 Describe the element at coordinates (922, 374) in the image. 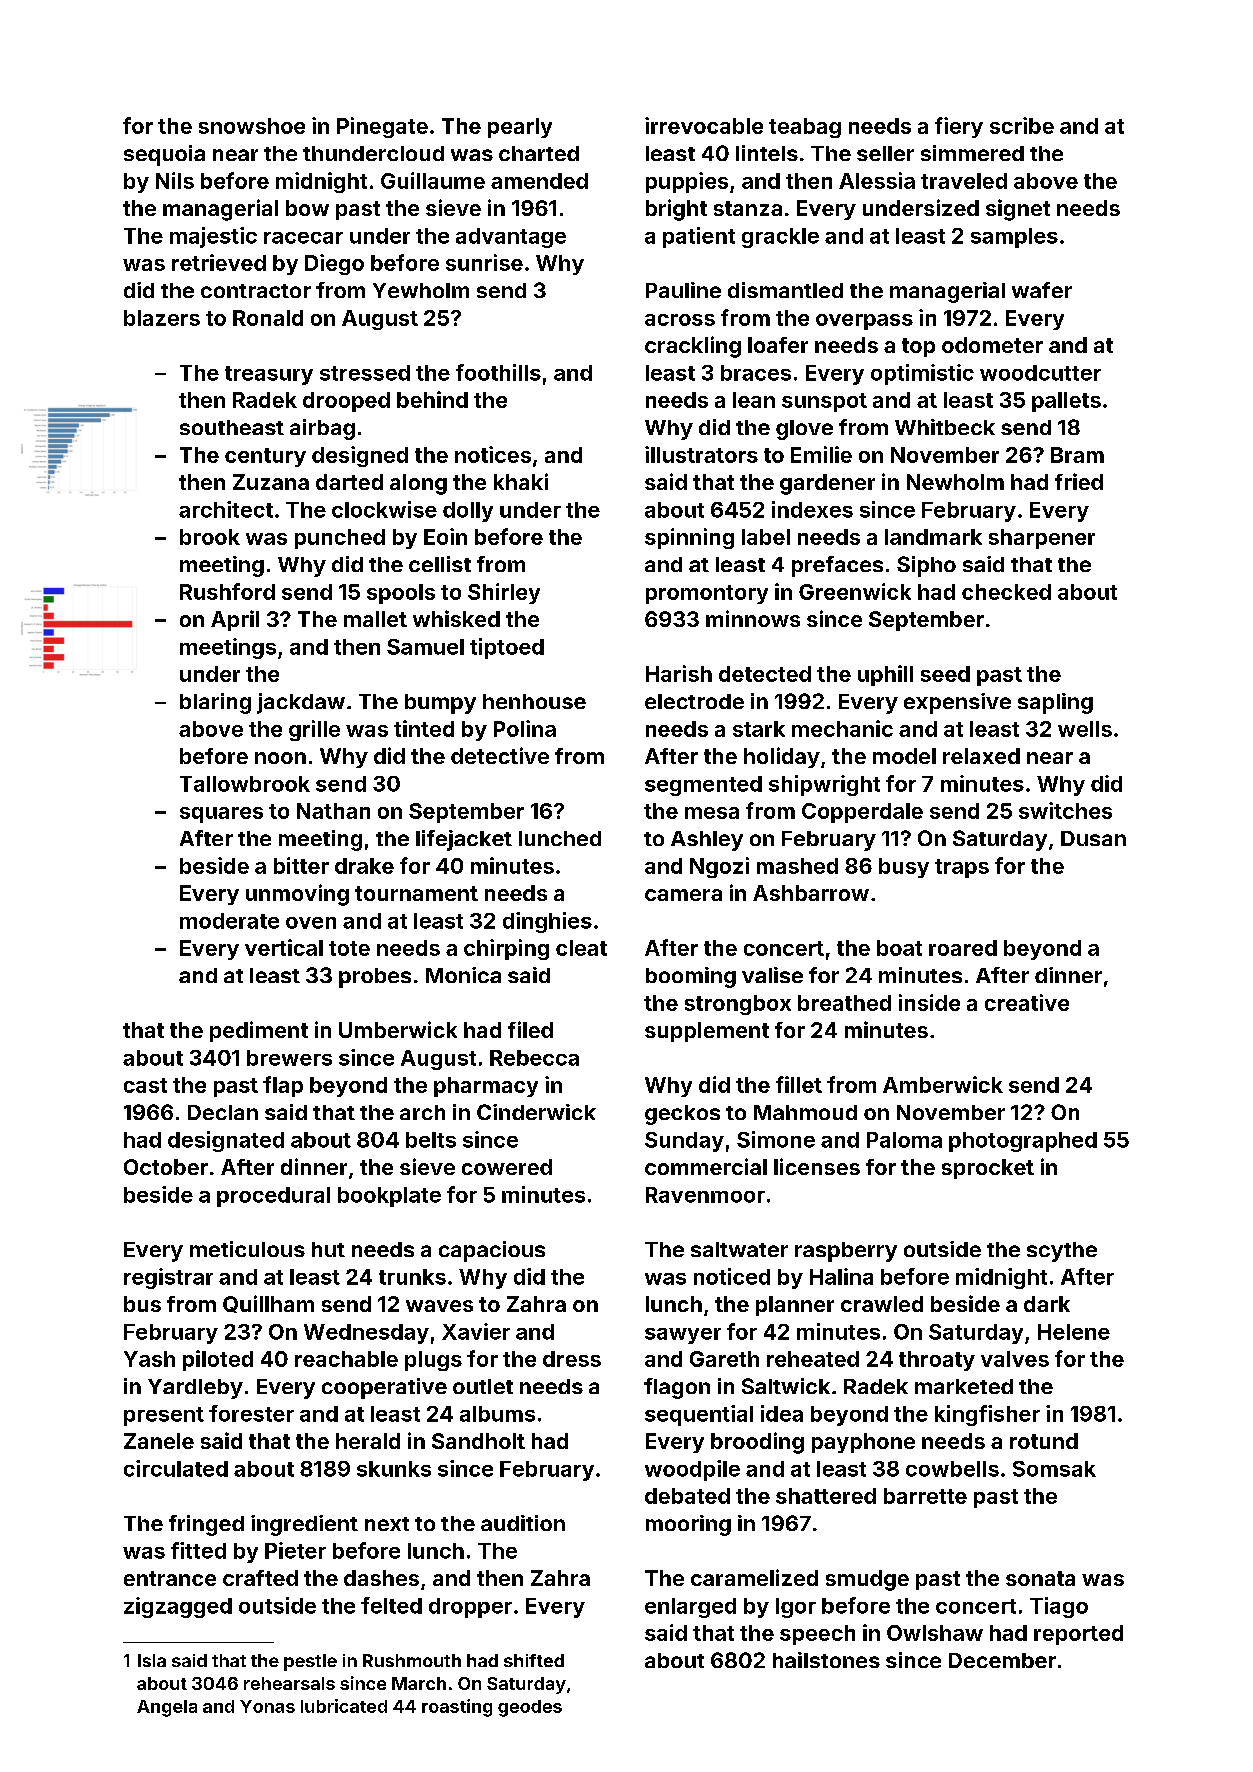

I see `optimistic` at that location.
